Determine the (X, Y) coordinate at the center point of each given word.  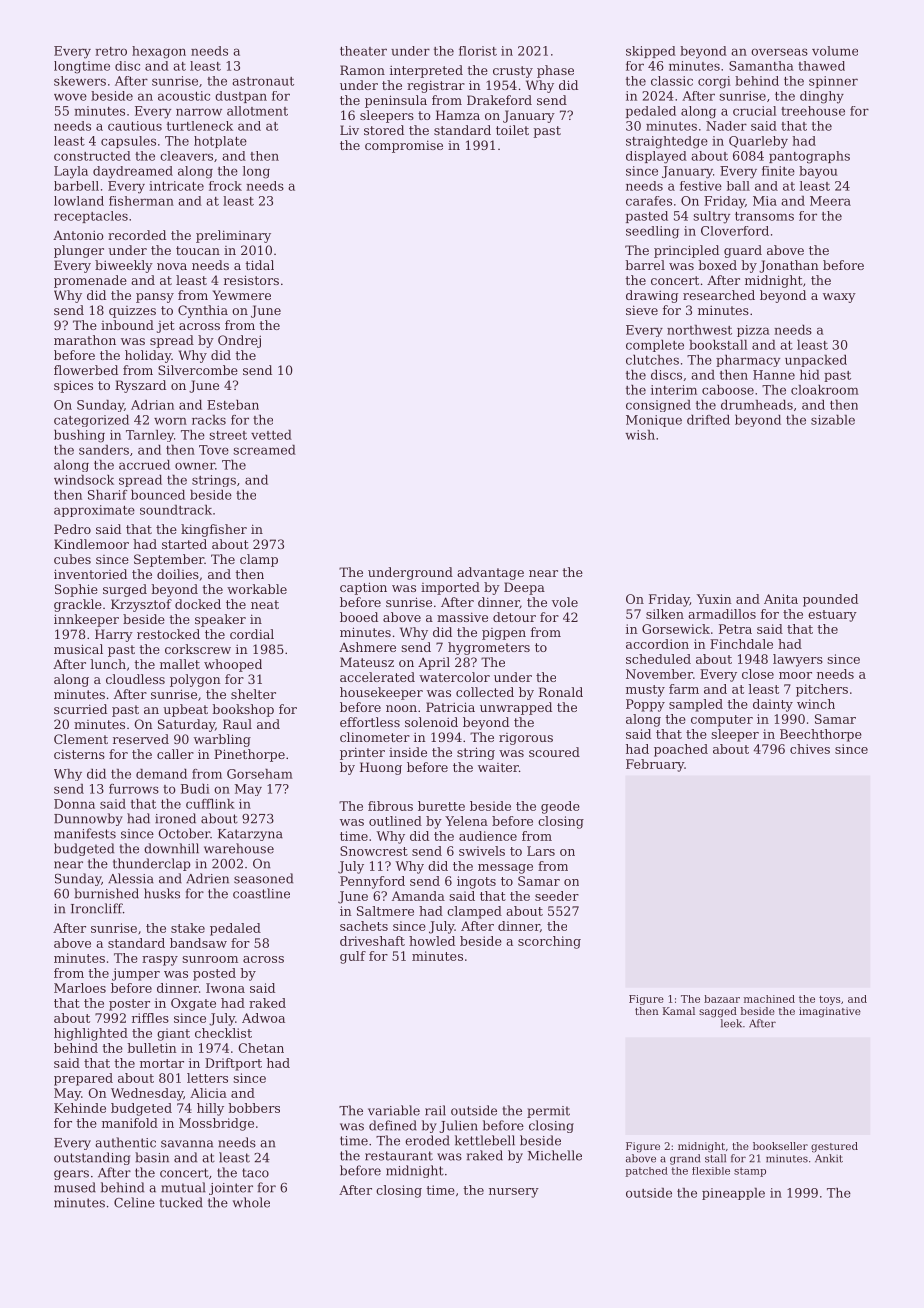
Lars (541, 851)
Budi (195, 789)
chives (810, 749)
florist (478, 51)
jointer (231, 1189)
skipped (651, 52)
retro (111, 51)
